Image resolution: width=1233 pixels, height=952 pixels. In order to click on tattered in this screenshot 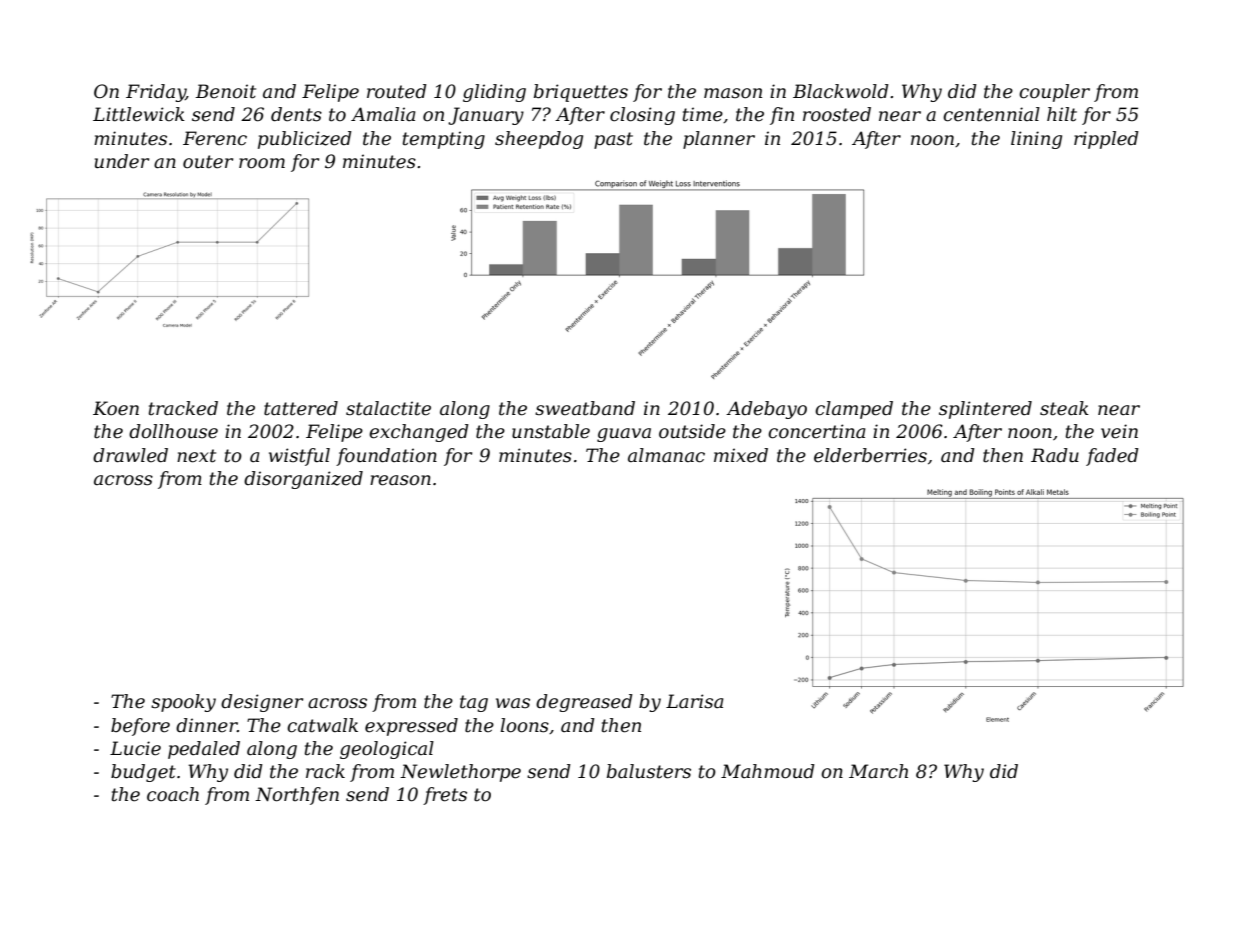, I will do `click(301, 408)`.
